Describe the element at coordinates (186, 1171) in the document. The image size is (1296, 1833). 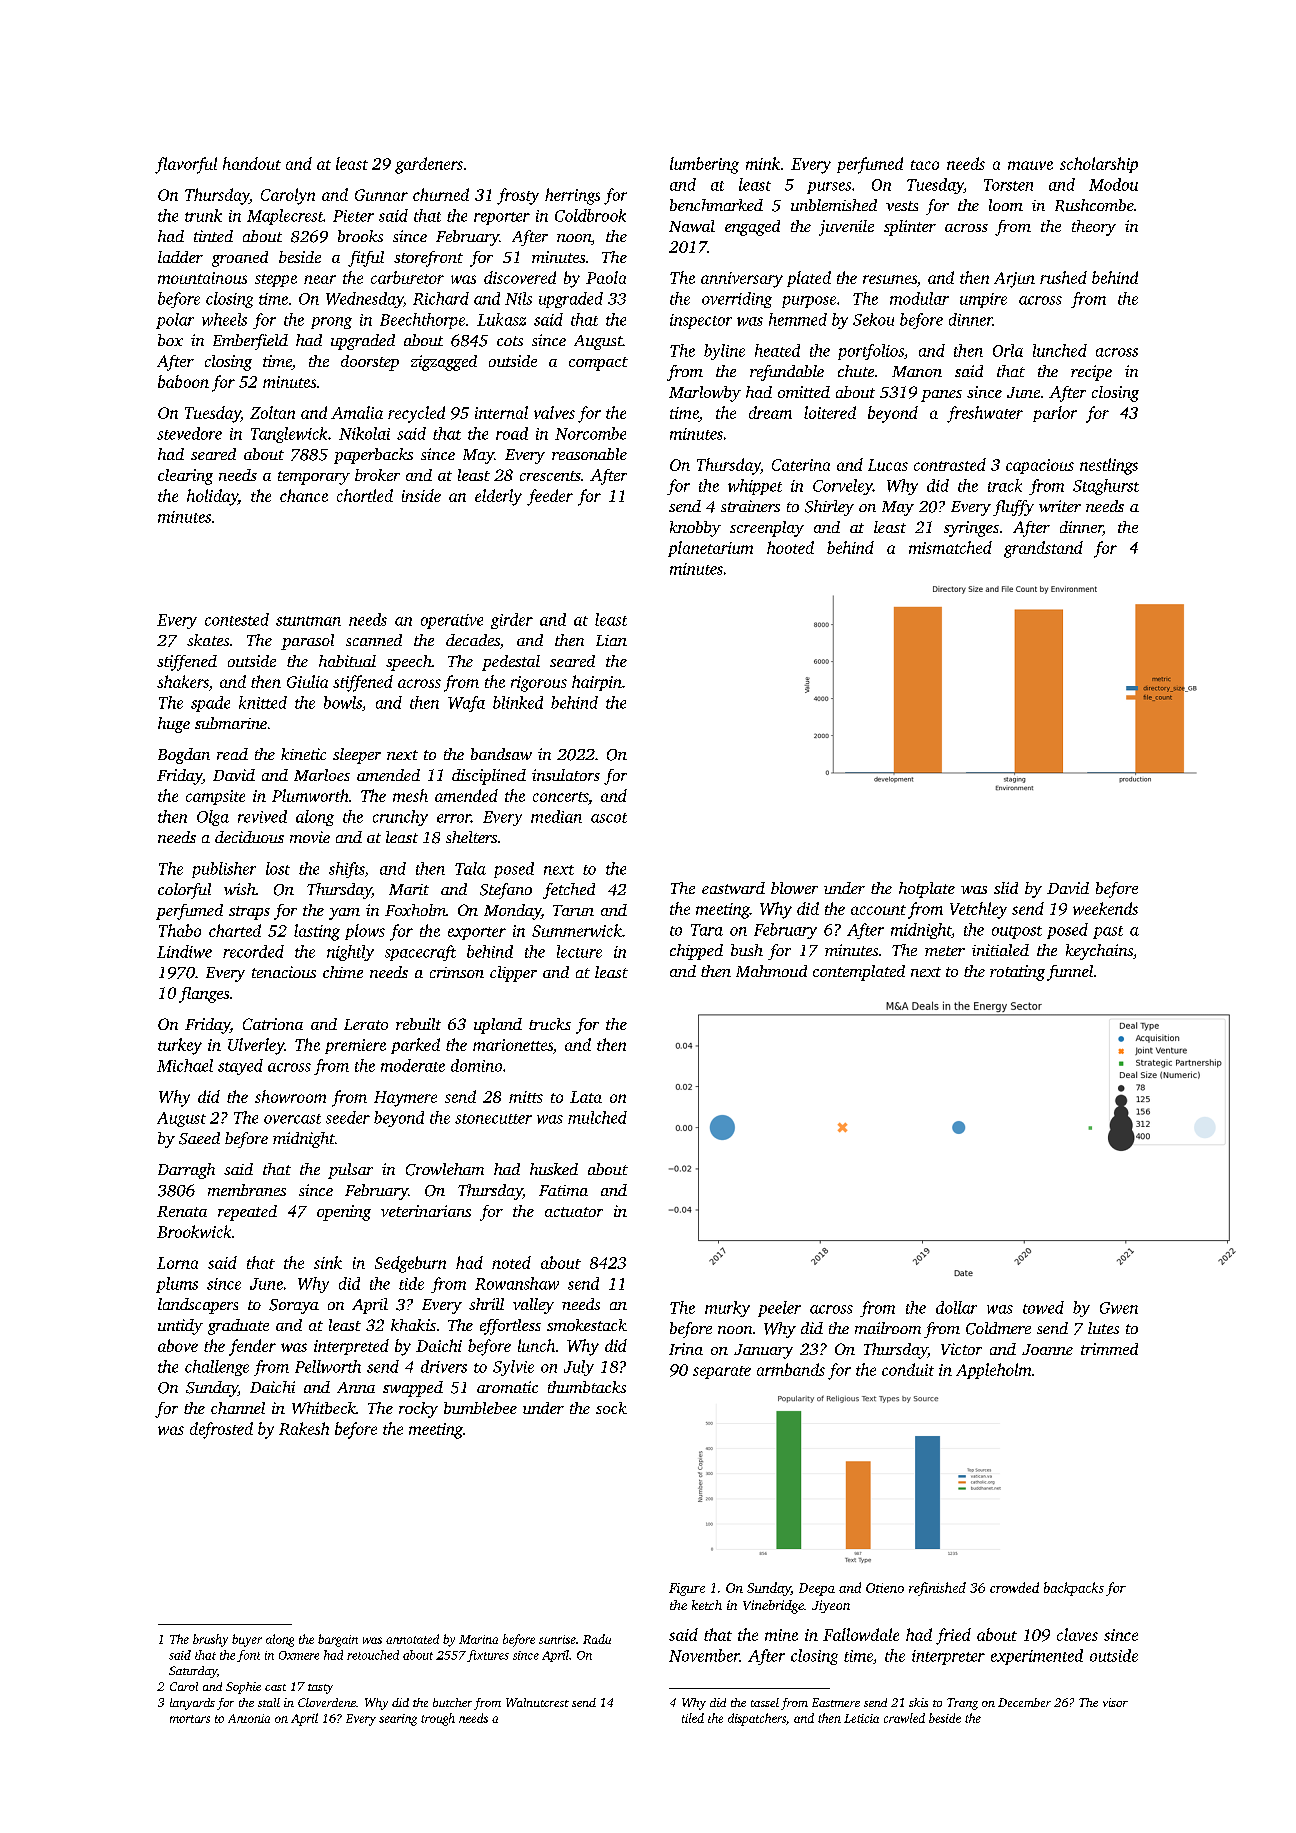
I see `Darragh` at that location.
